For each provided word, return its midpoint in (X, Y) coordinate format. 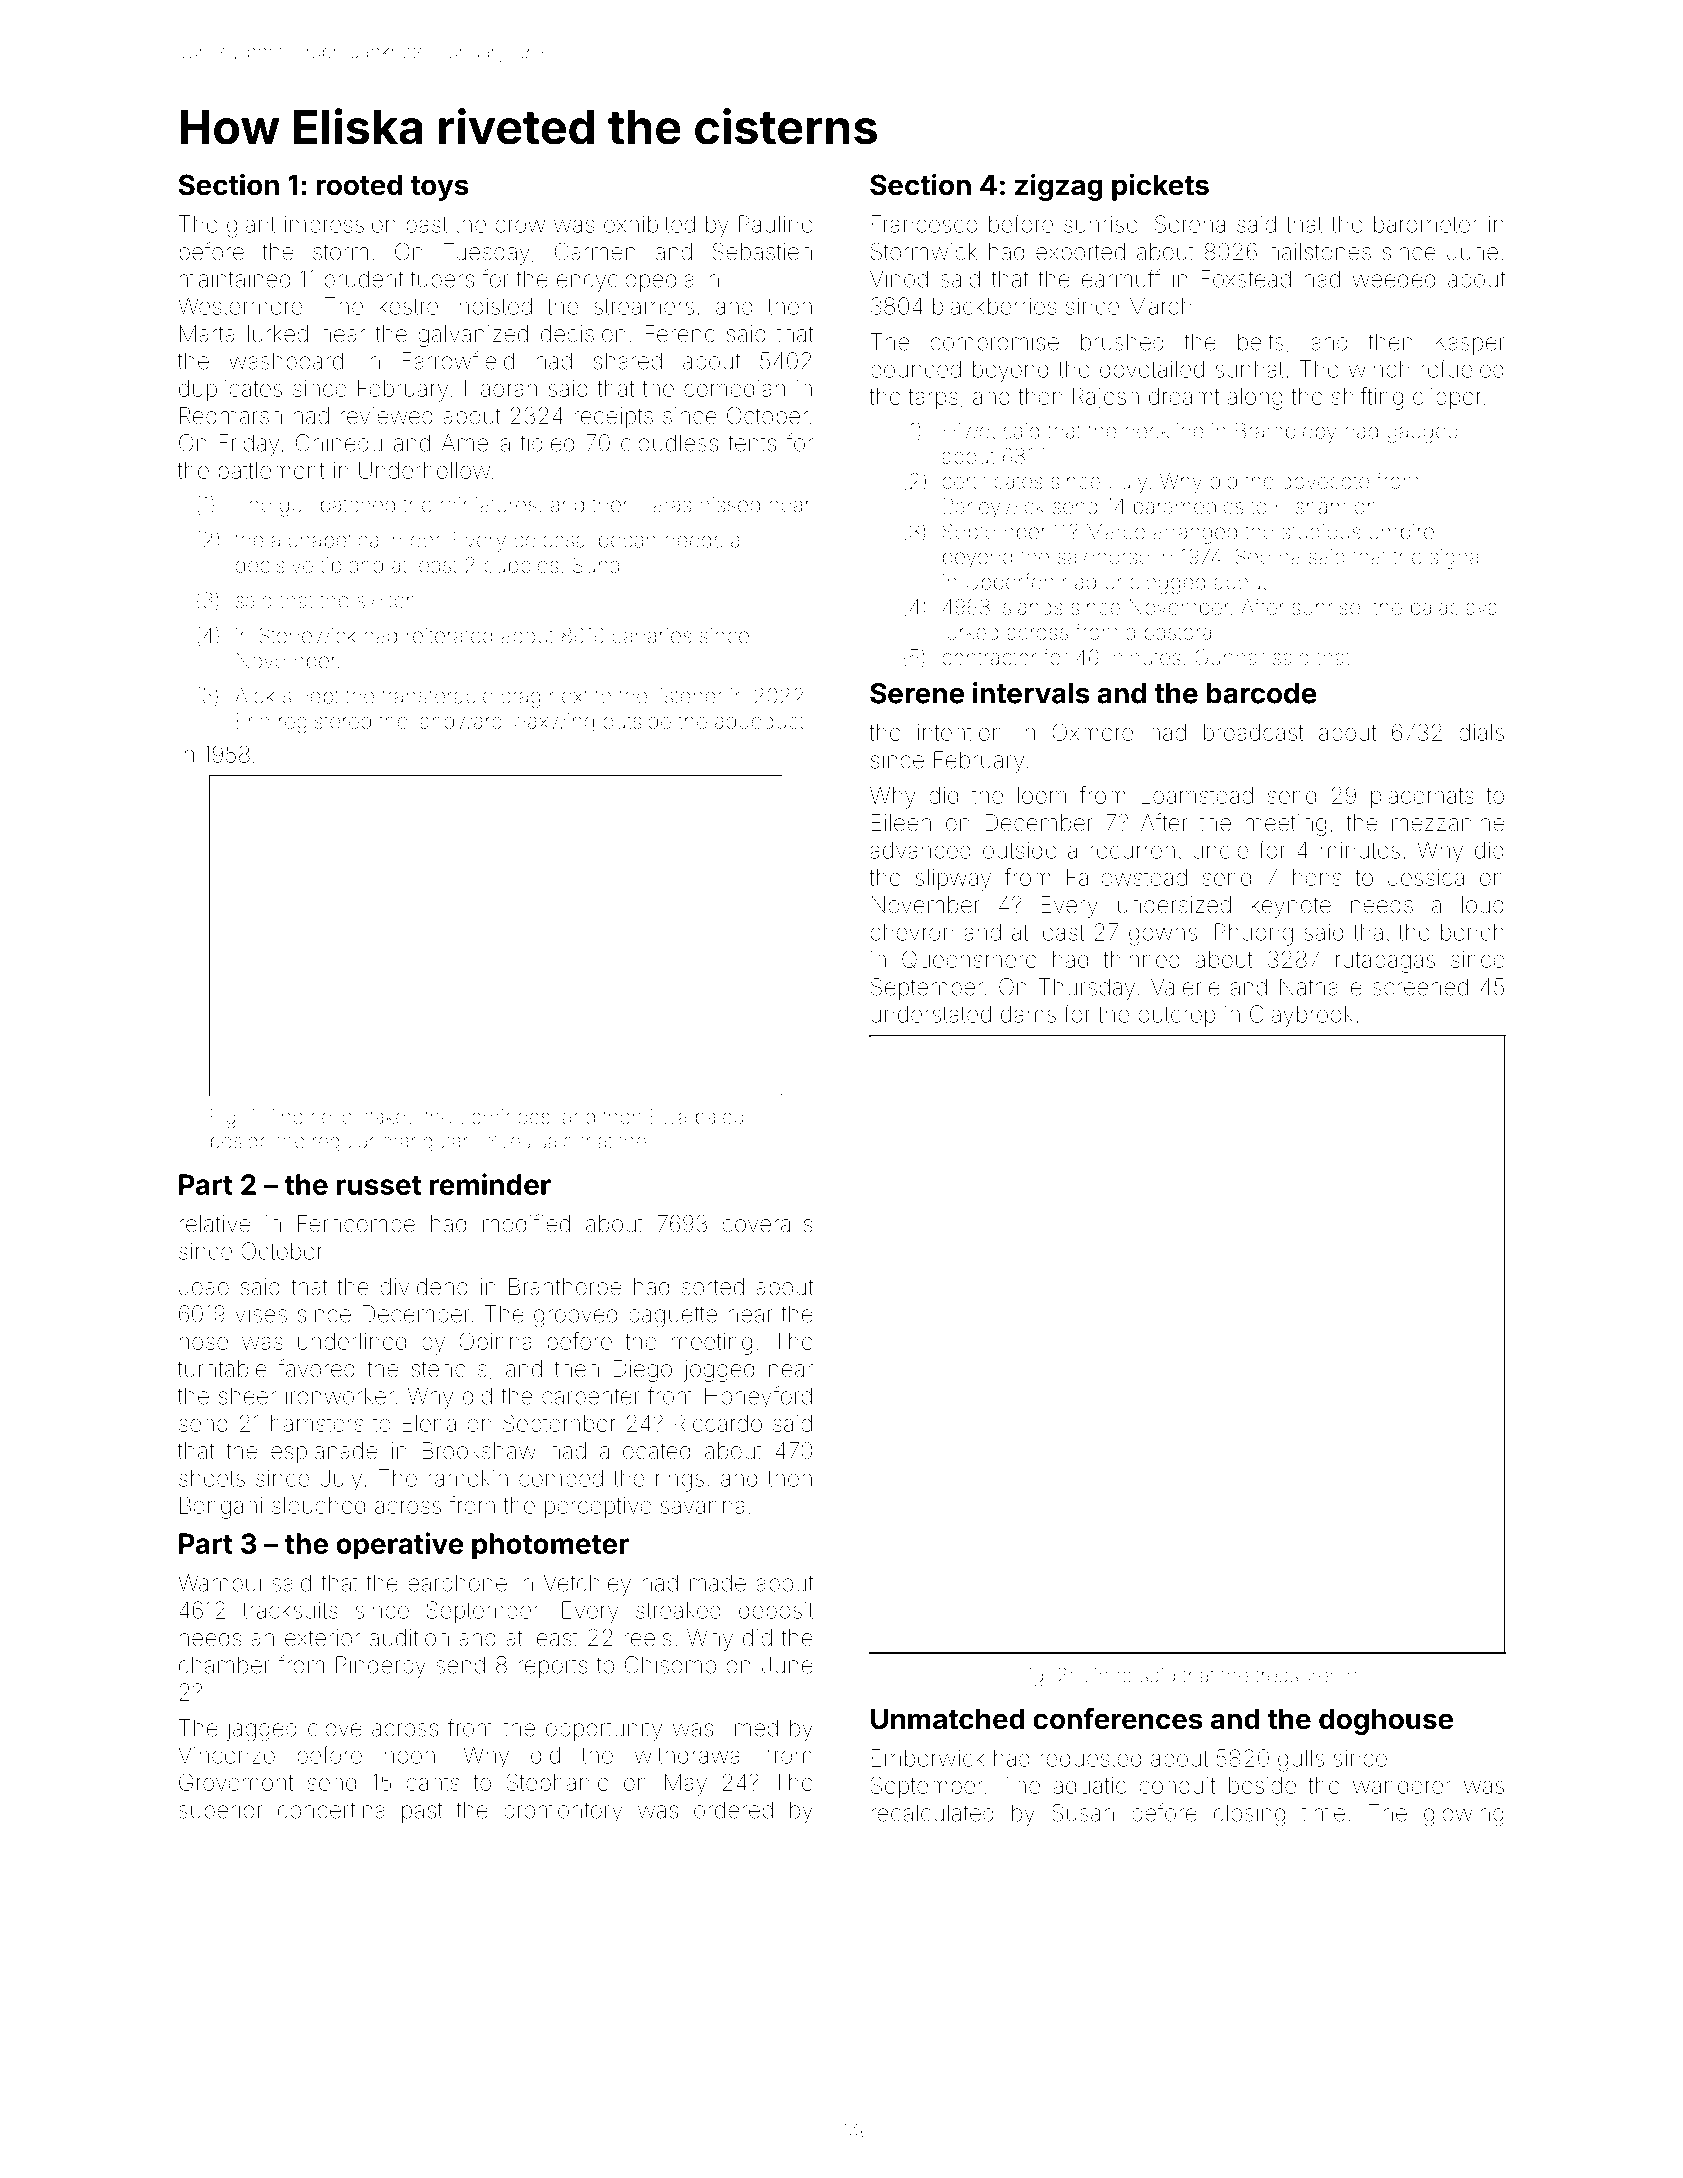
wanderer (1402, 1785)
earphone (457, 1585)
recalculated (932, 1813)
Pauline (776, 224)
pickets (1160, 187)
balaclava (1454, 607)
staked (388, 1116)
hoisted (496, 306)
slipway (953, 880)
